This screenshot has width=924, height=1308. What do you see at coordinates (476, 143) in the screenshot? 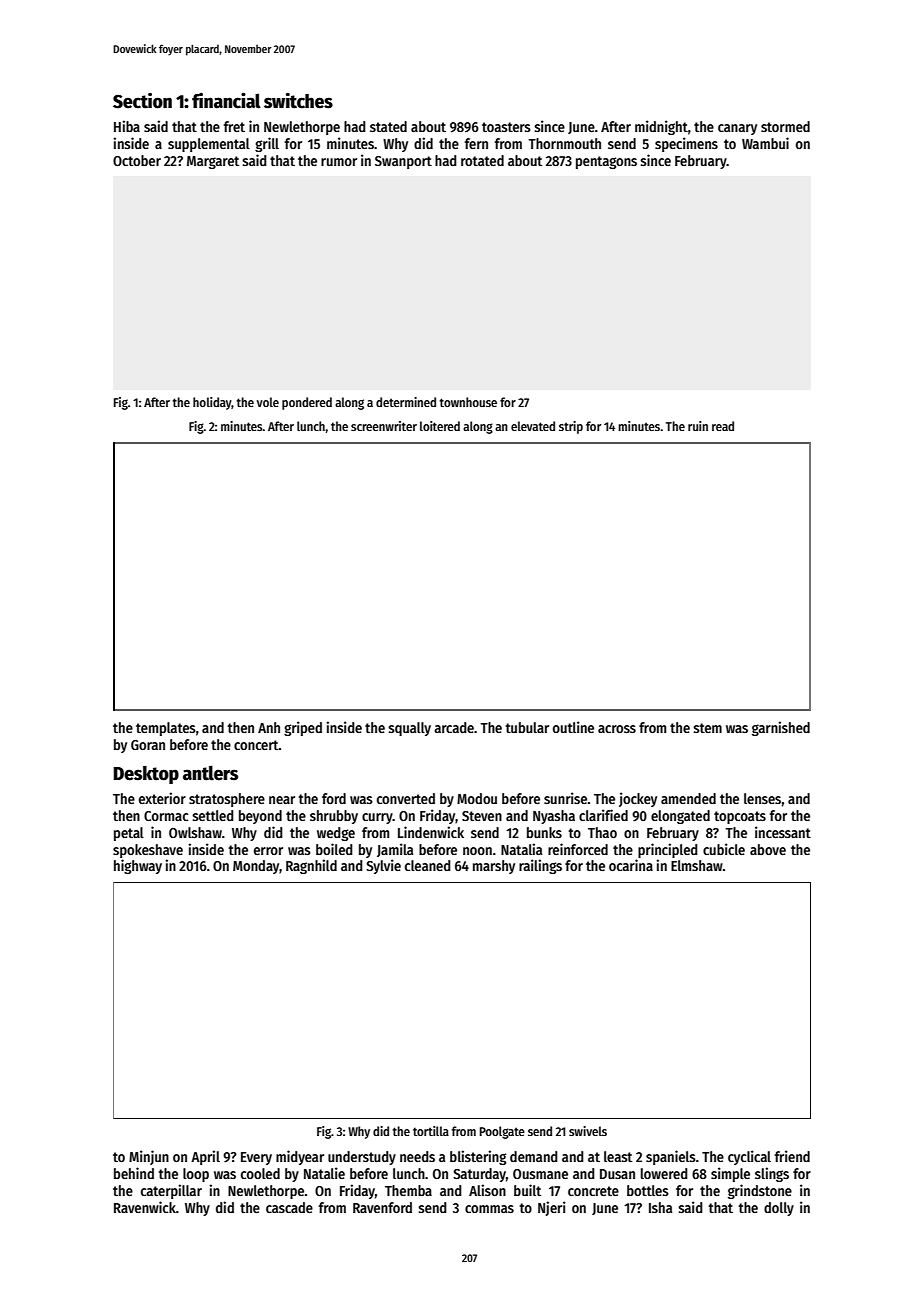
I see `fern` at bounding box center [476, 143].
